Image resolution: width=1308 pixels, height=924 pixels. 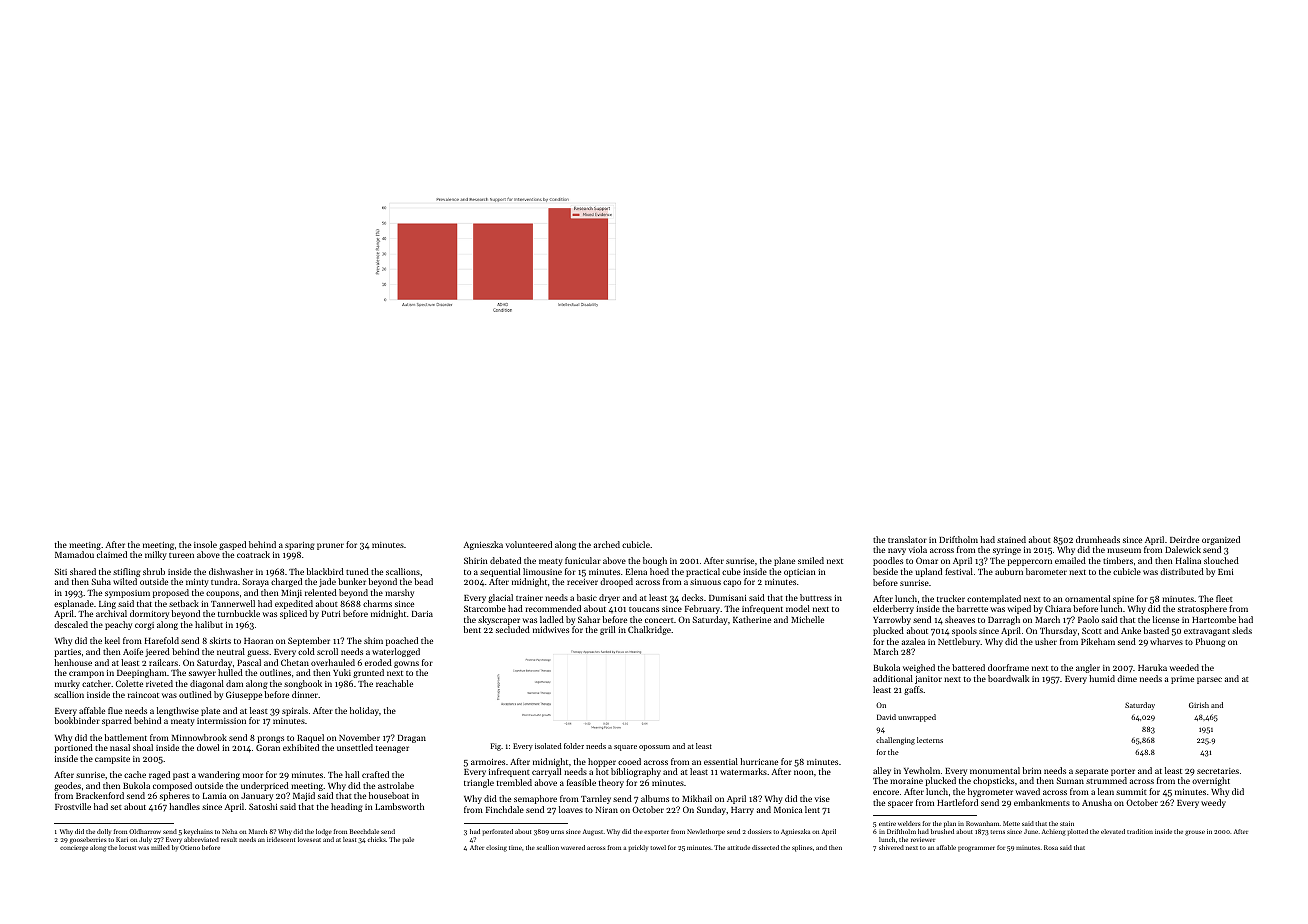 What do you see at coordinates (357, 571) in the document?
I see `tuned` at bounding box center [357, 571].
